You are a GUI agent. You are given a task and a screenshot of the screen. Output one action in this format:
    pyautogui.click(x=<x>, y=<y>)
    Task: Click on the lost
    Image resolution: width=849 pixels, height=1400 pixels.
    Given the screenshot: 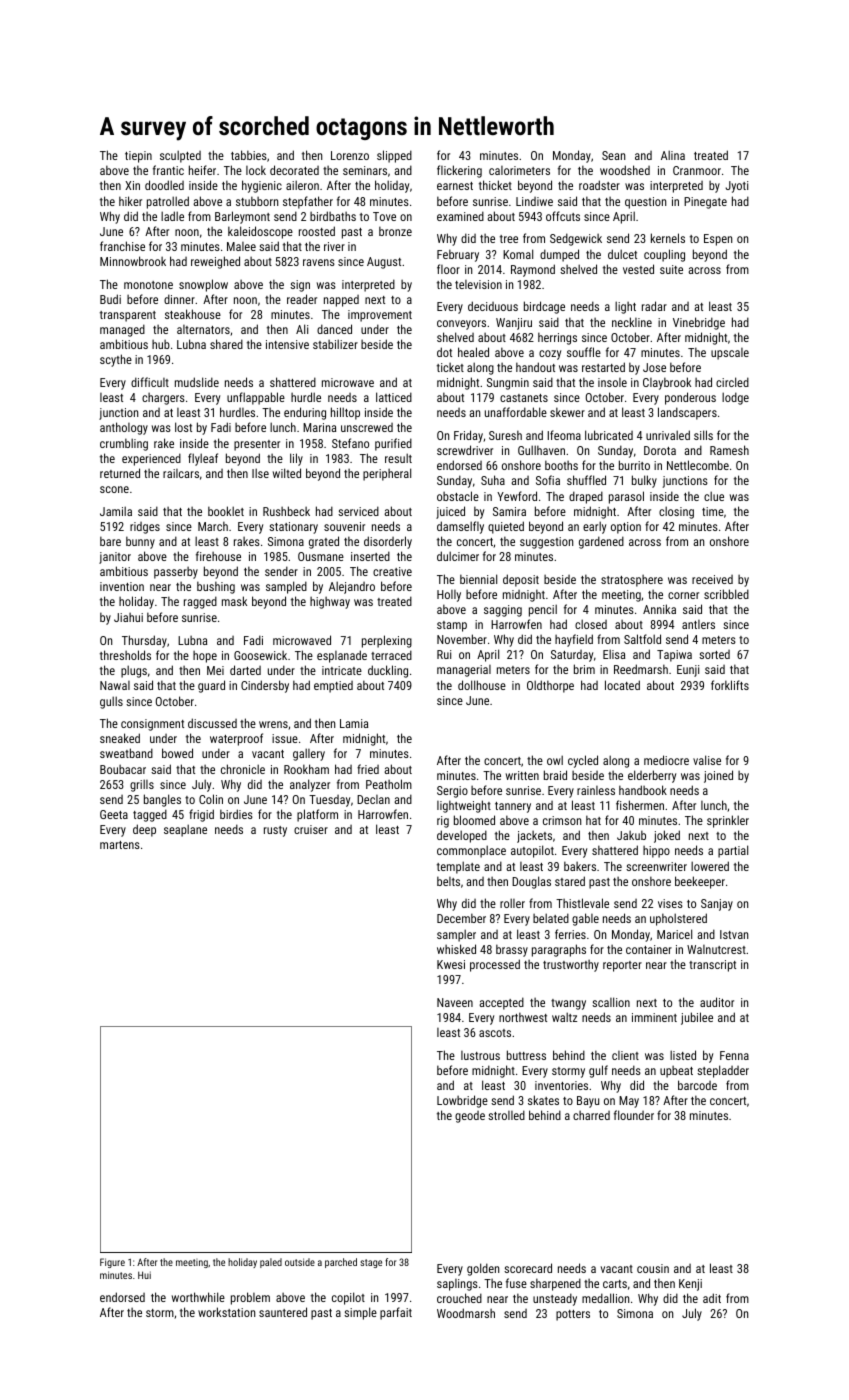 What is the action you would take?
    pyautogui.click(x=183, y=427)
